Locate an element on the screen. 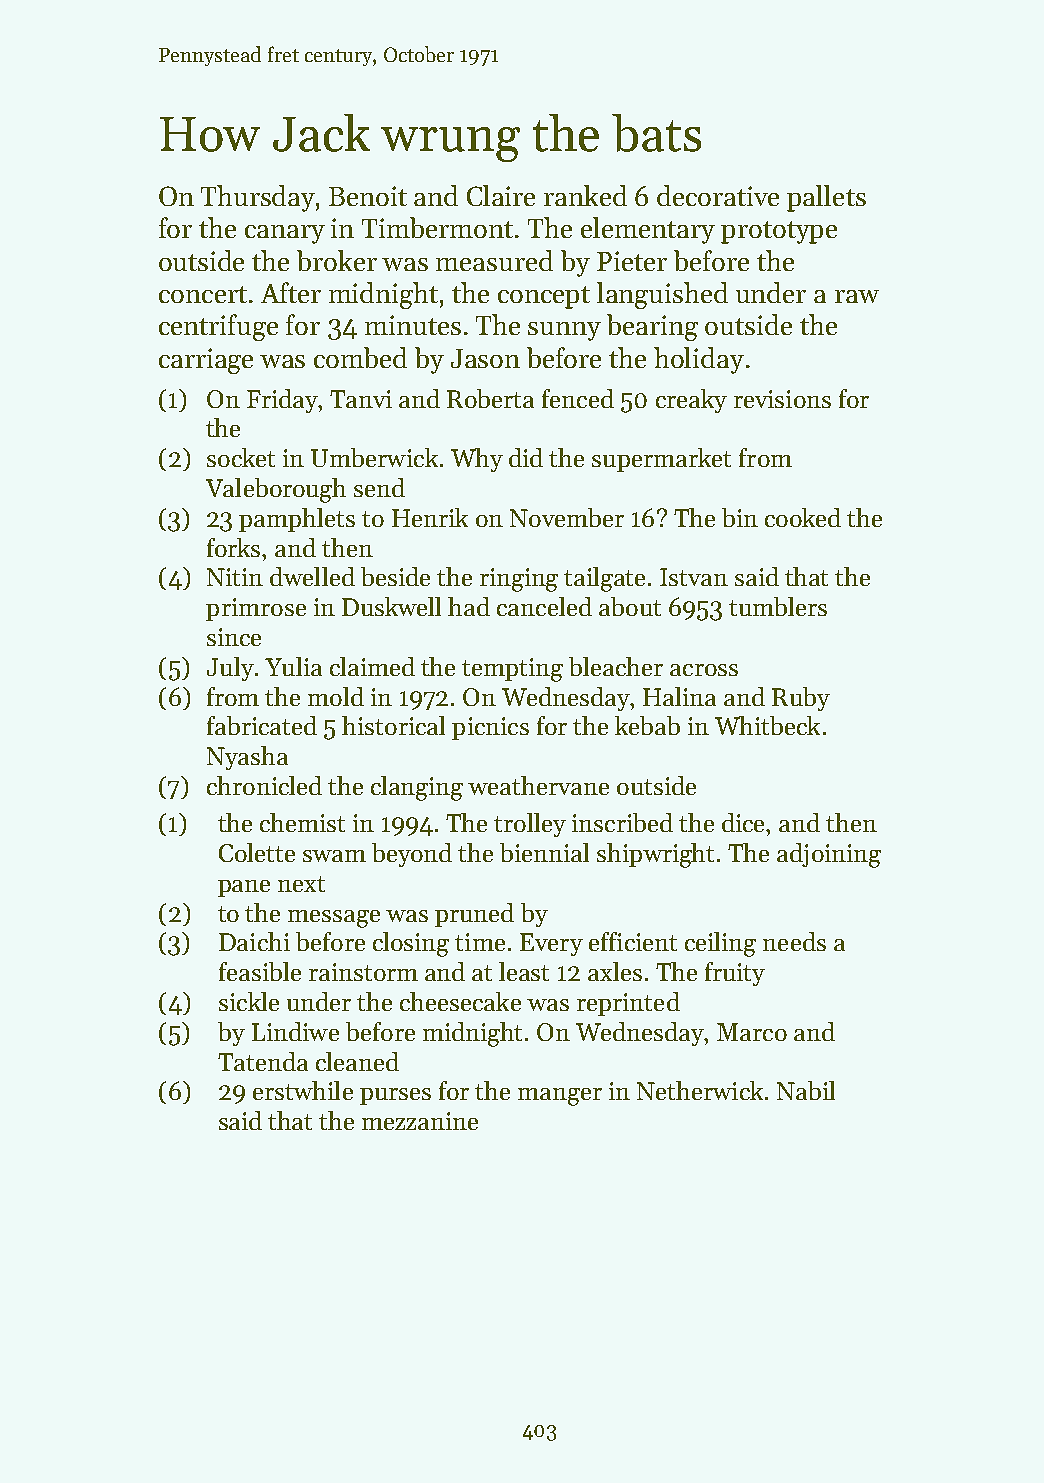 The width and height of the screenshot is (1044, 1483). Istvan is located at coordinates (694, 577).
